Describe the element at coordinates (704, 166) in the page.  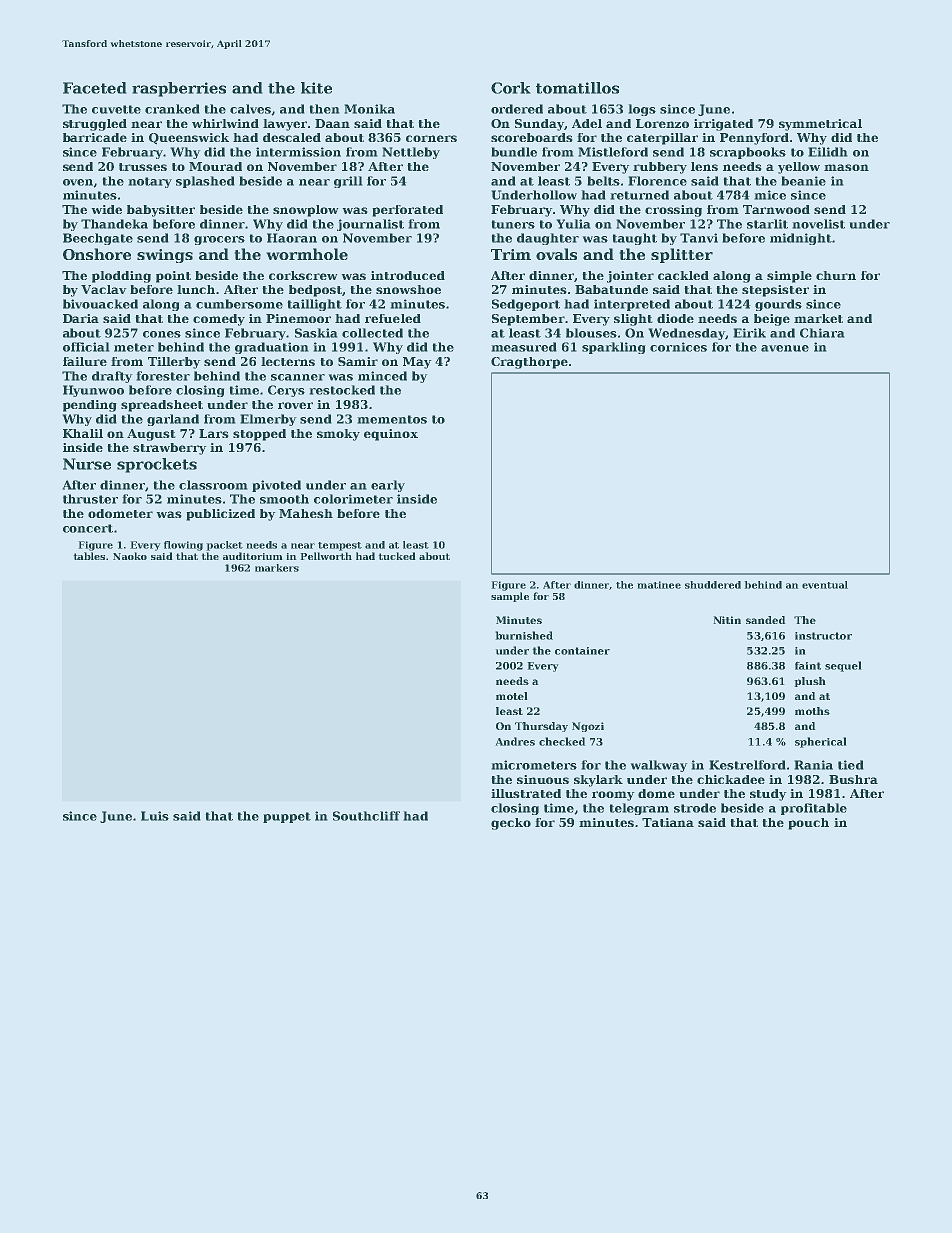
I see `lens` at that location.
